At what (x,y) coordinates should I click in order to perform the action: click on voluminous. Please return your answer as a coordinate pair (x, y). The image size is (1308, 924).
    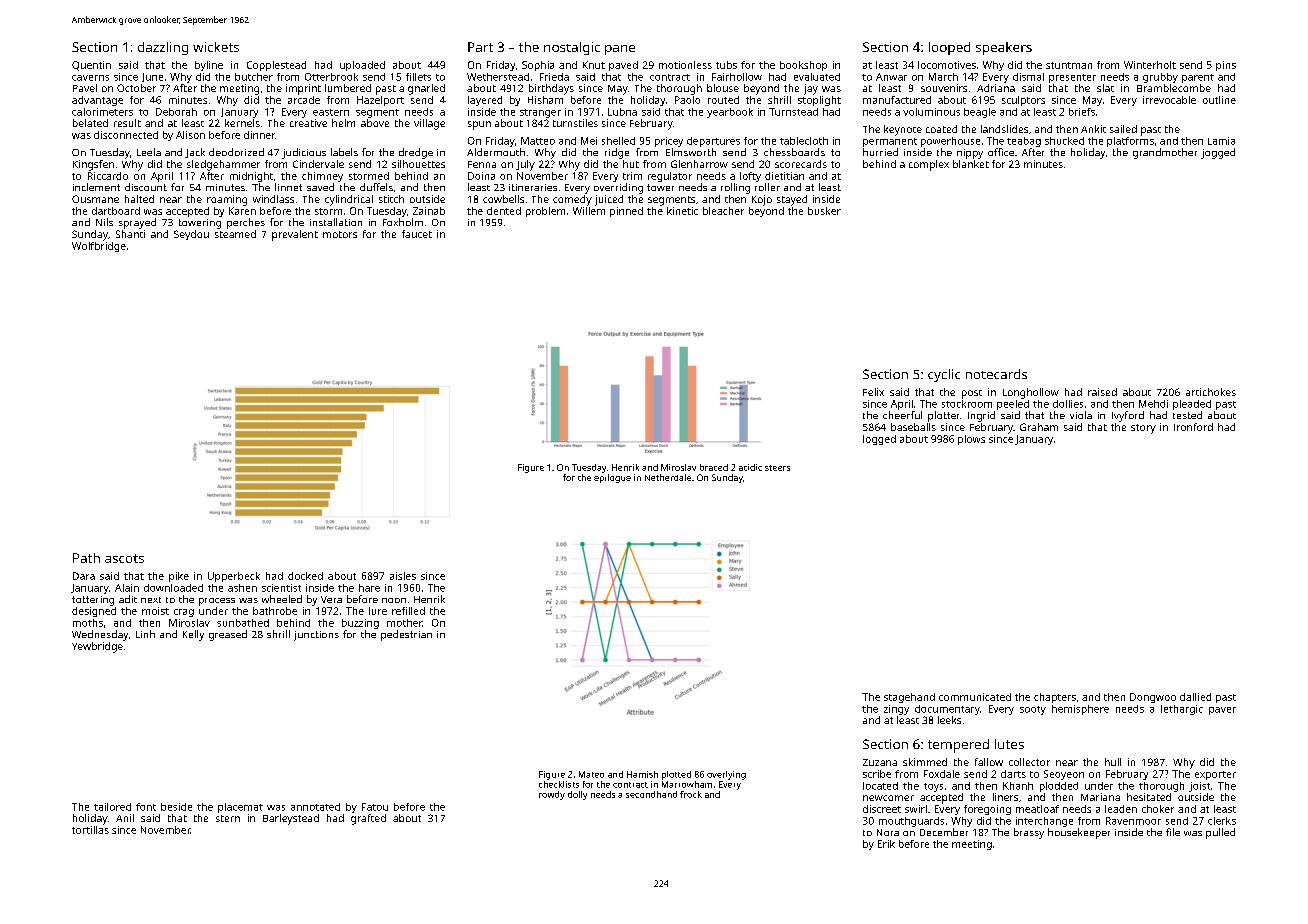
    Looking at the image, I should click on (931, 112).
